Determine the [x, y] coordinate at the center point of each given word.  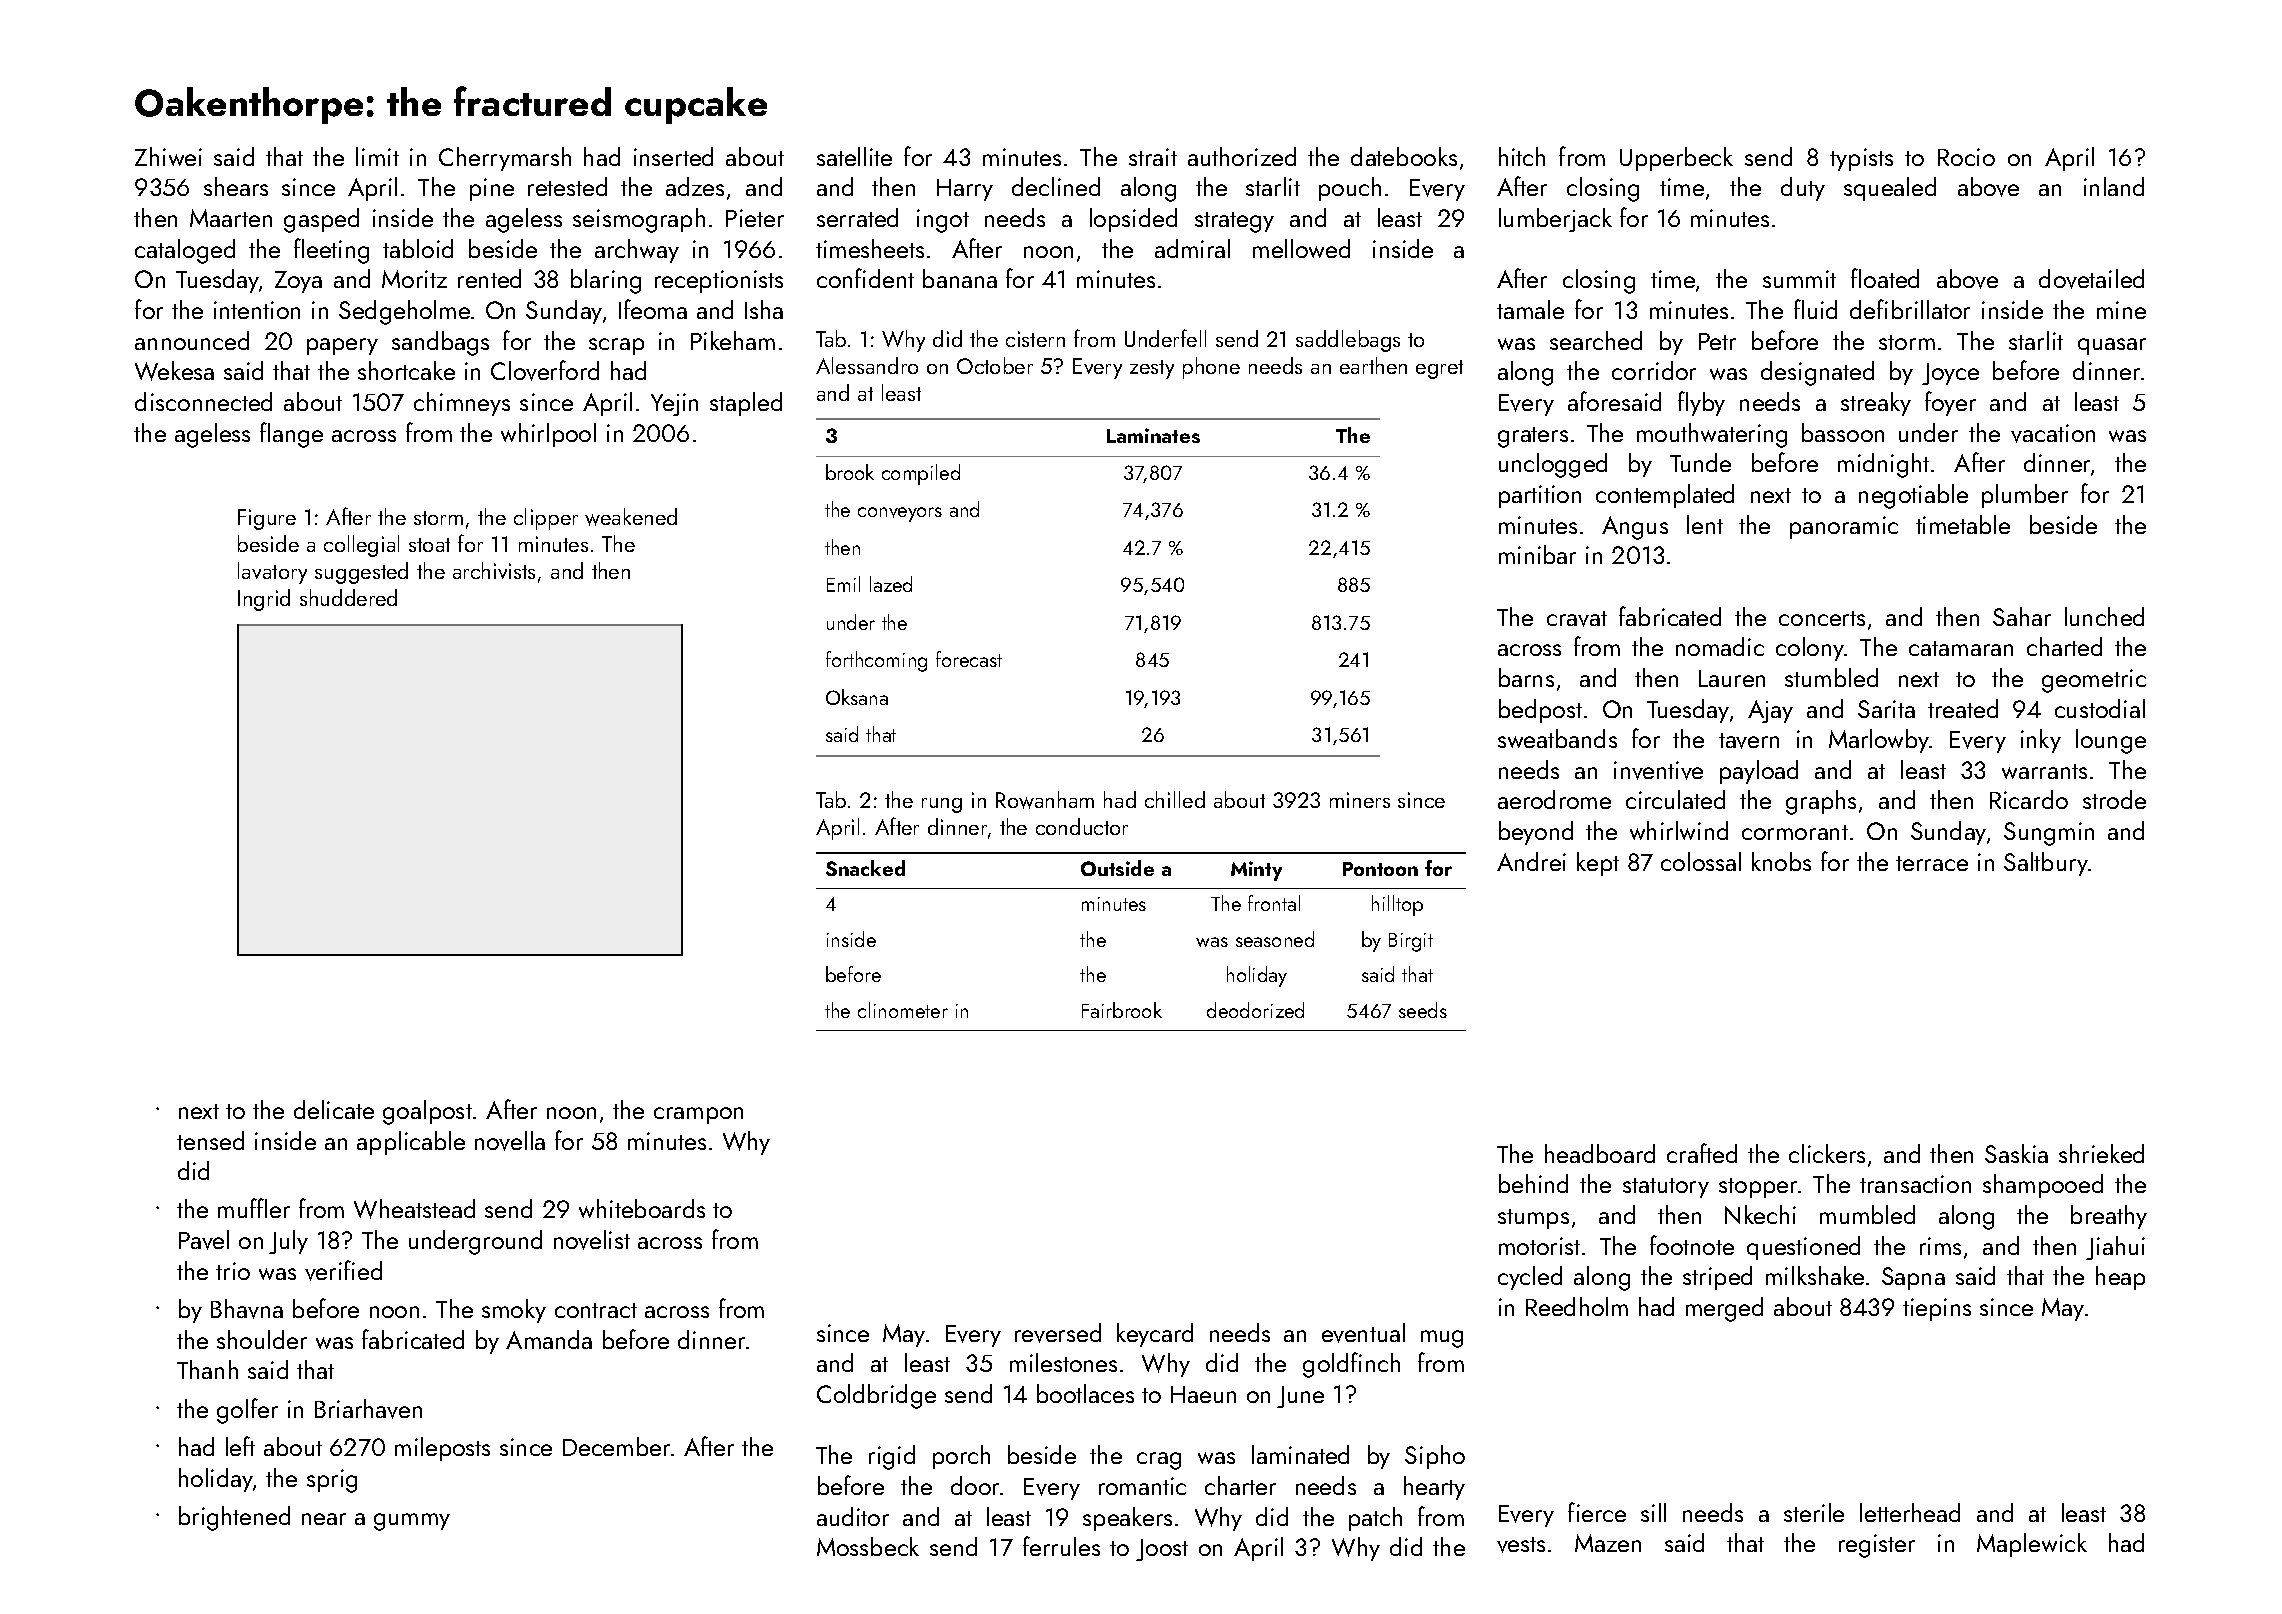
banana [960, 278]
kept [1598, 864]
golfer [247, 1411]
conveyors [900, 514]
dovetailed [2091, 279]
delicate [334, 1109]
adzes [695, 186]
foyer [1950, 403]
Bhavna [247, 1309]
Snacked [865, 868]
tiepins [1937, 1309]
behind [1533, 1183]
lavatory [272, 573]
